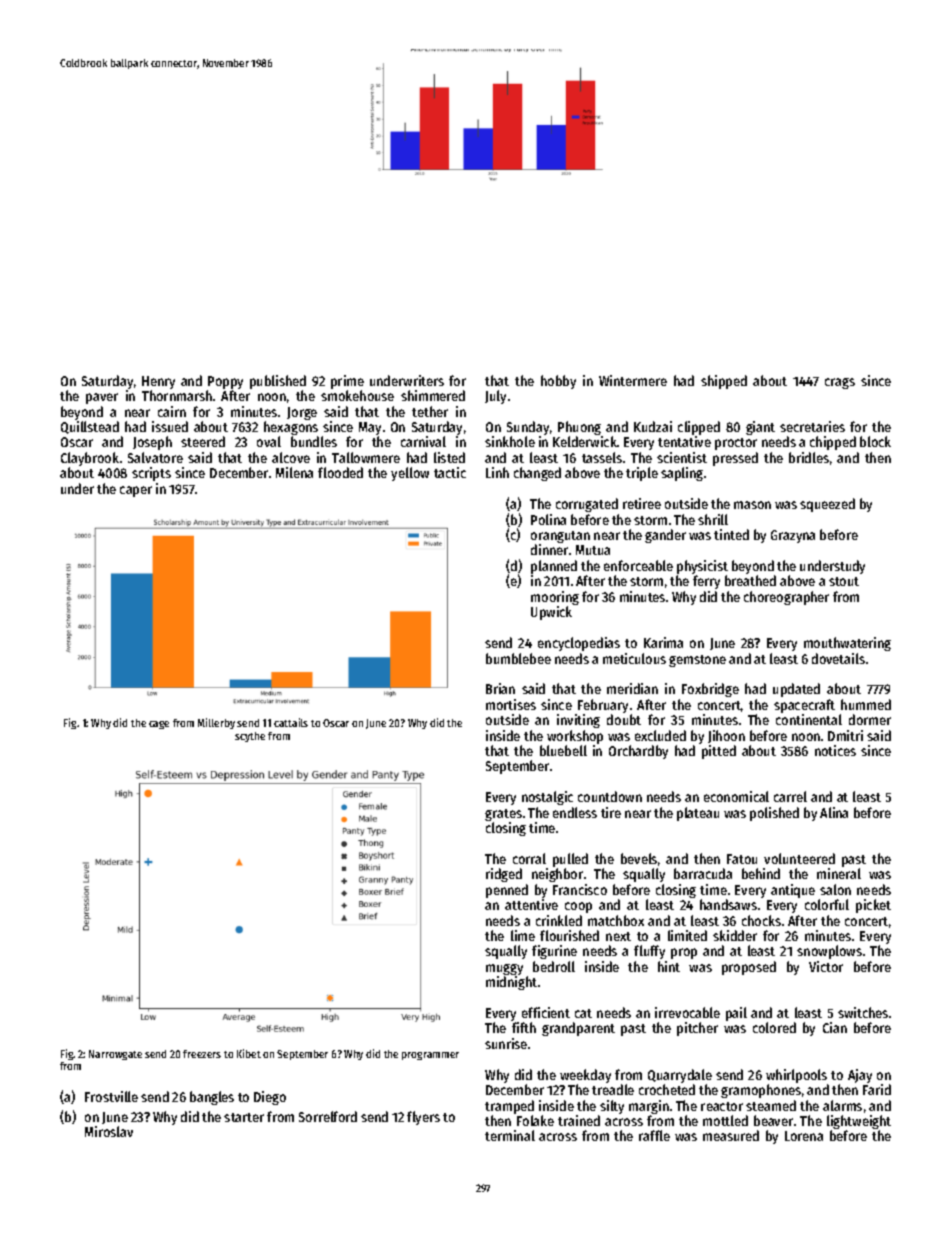  What do you see at coordinates (698, 814) in the document?
I see `plateau` at bounding box center [698, 814].
